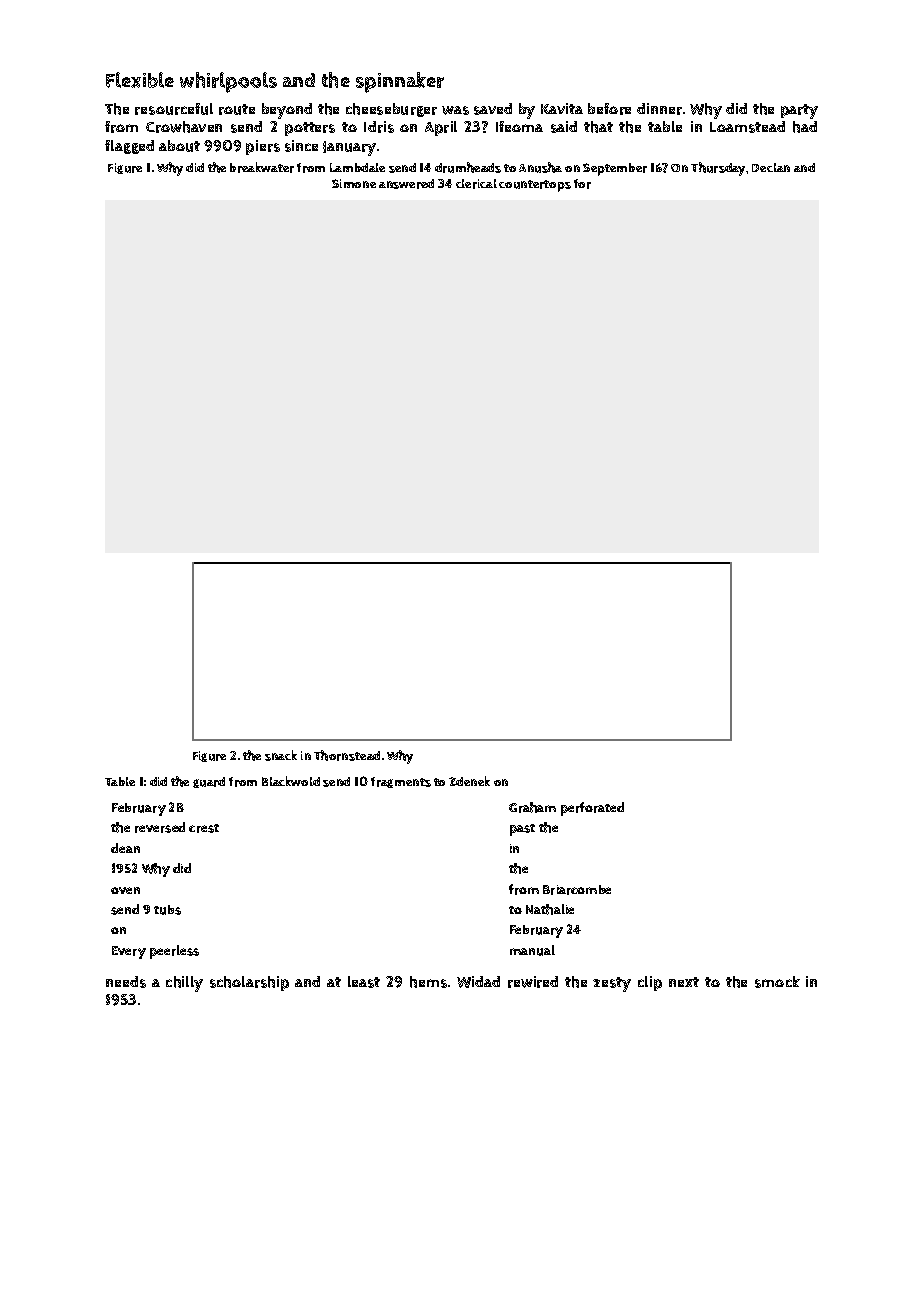 The width and height of the screenshot is (924, 1311). I want to click on countertops, so click(535, 186).
